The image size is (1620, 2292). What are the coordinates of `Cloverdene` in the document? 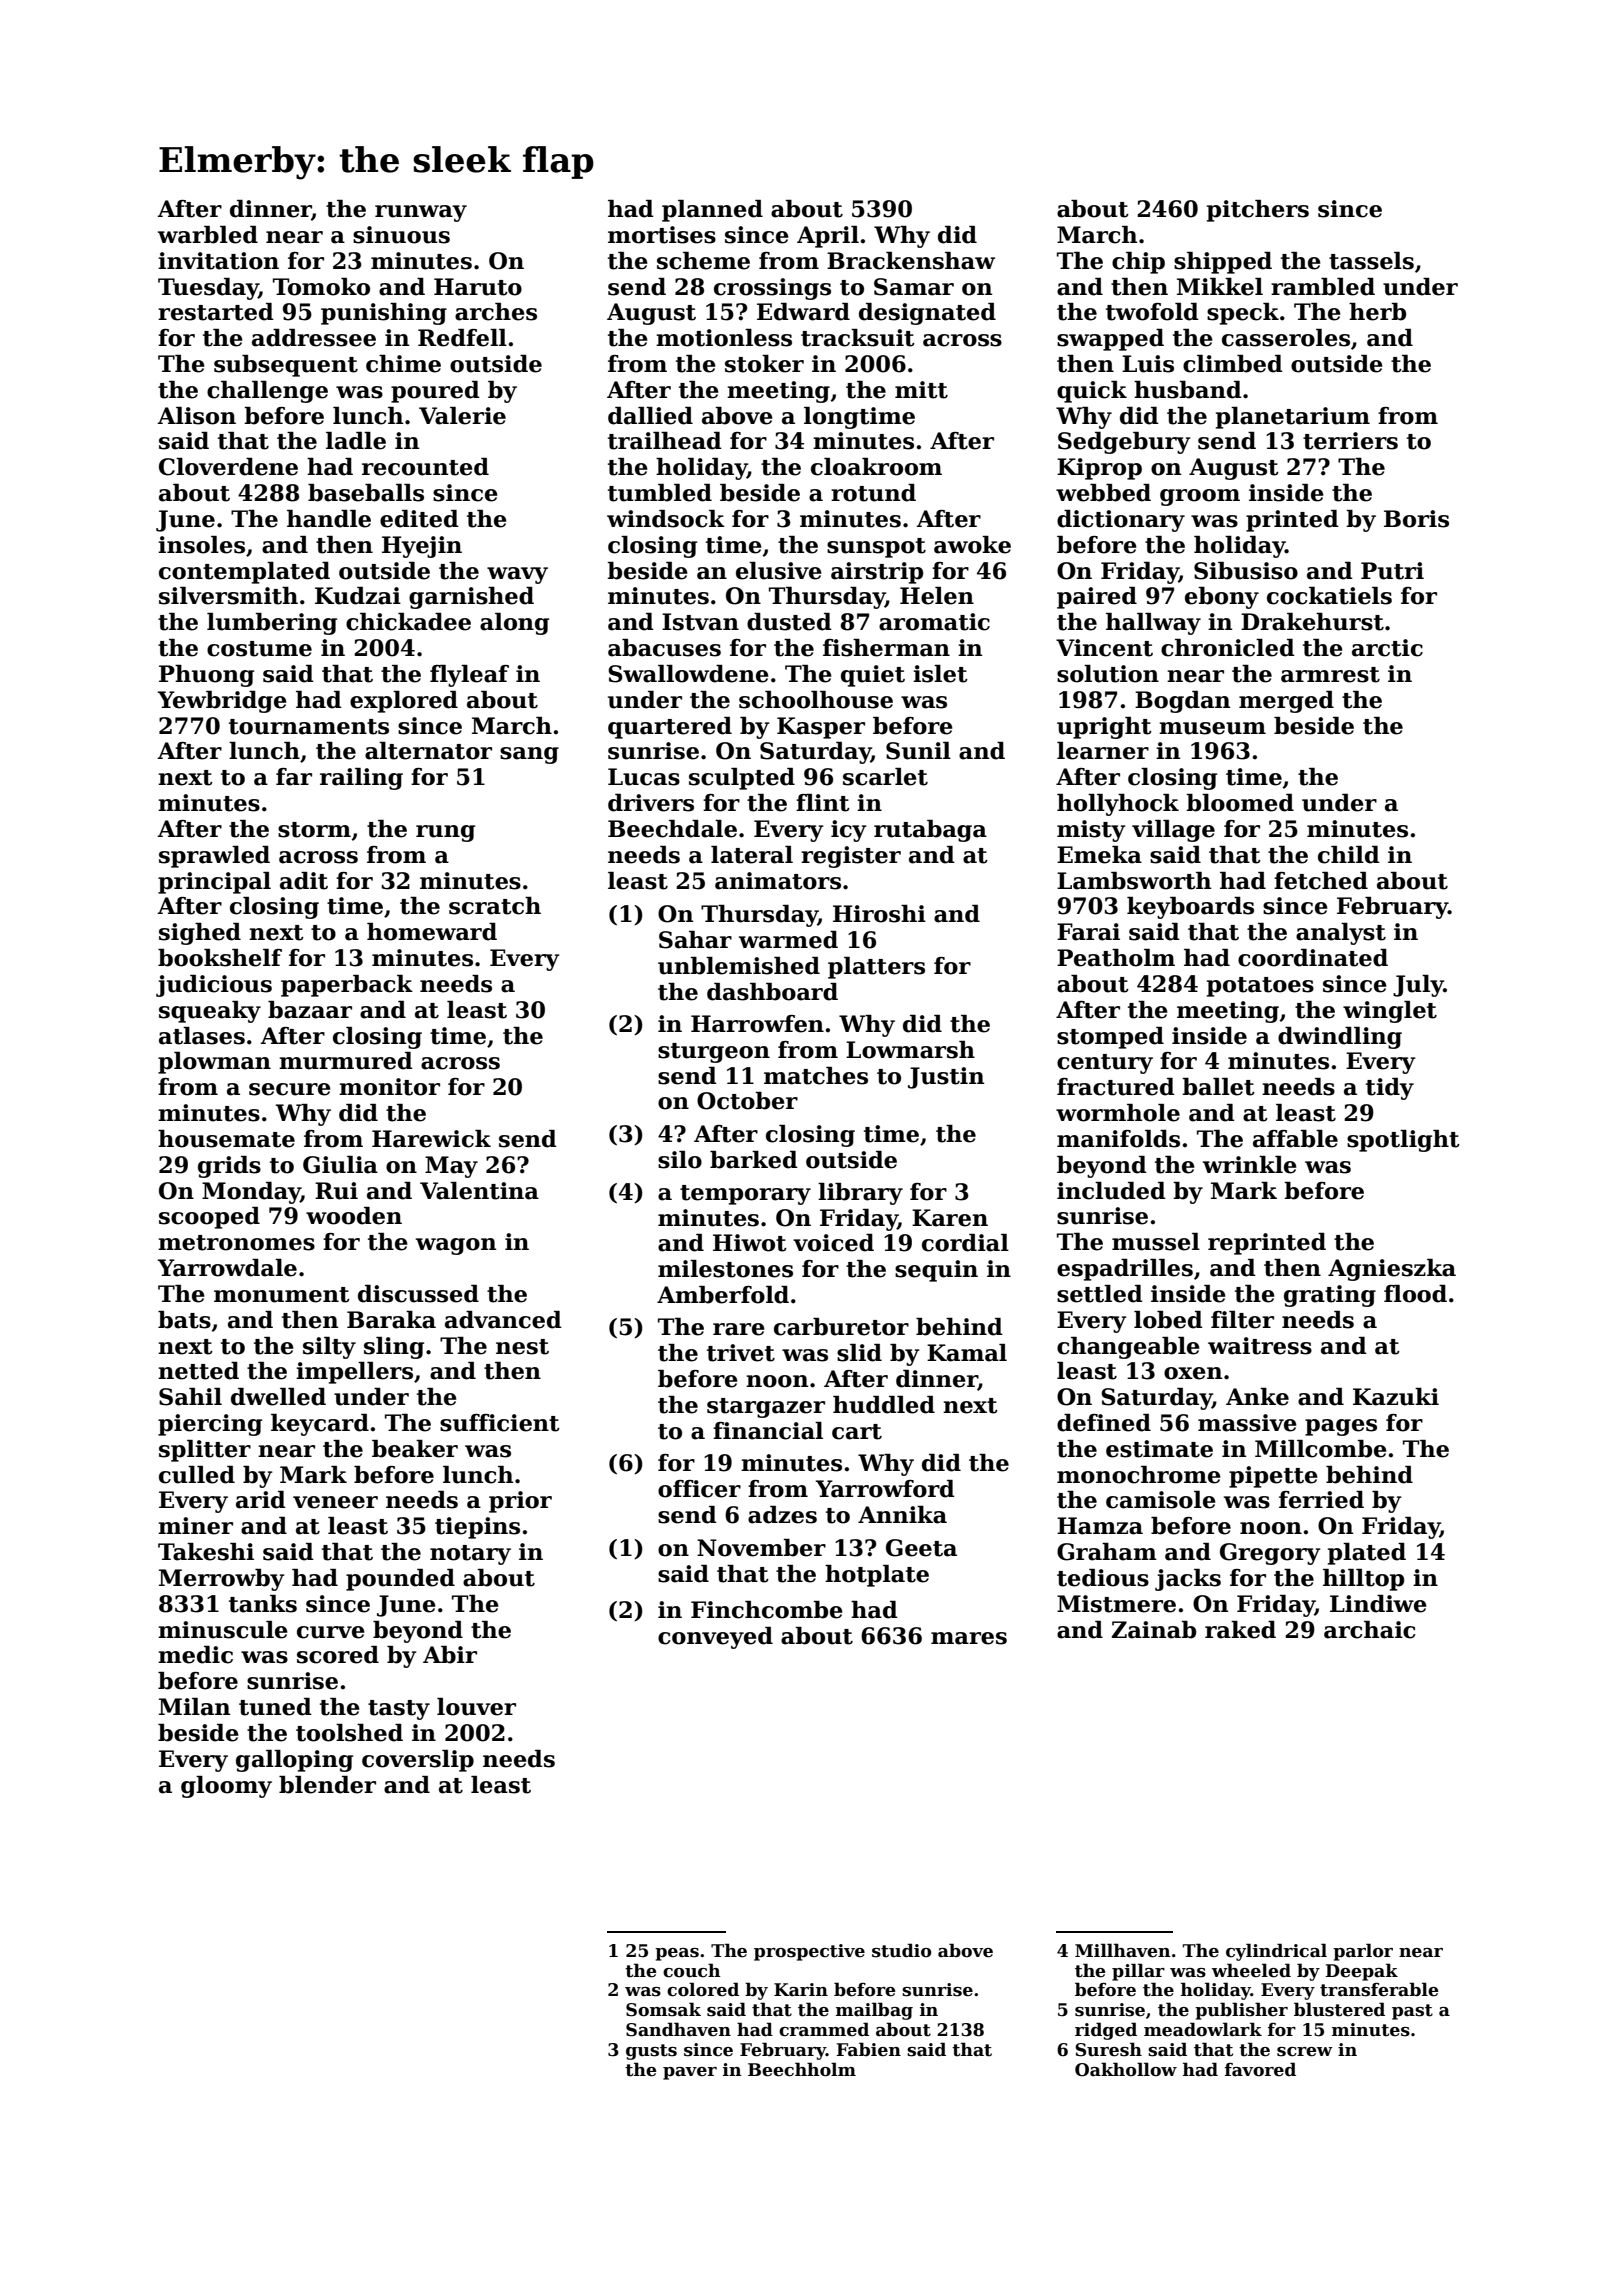 It's located at (228, 467).
